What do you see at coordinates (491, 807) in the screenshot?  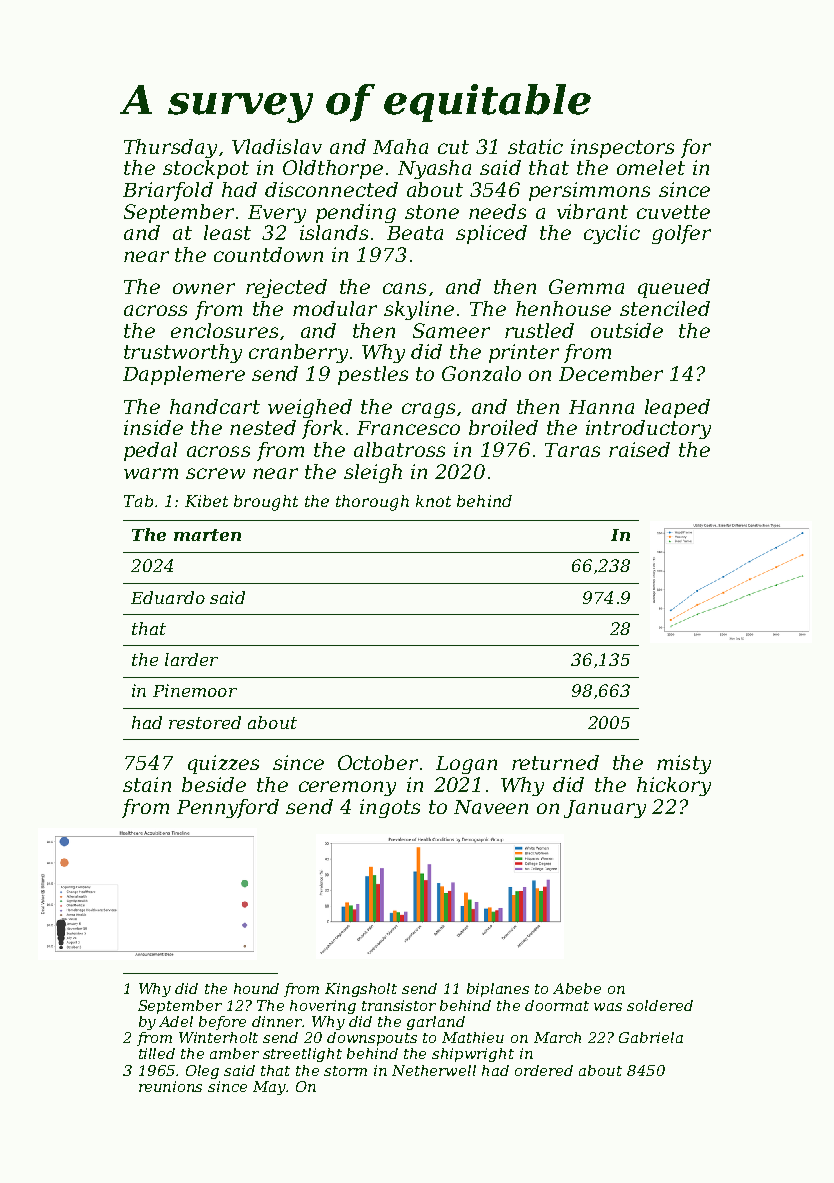 I see `Naveen` at bounding box center [491, 807].
